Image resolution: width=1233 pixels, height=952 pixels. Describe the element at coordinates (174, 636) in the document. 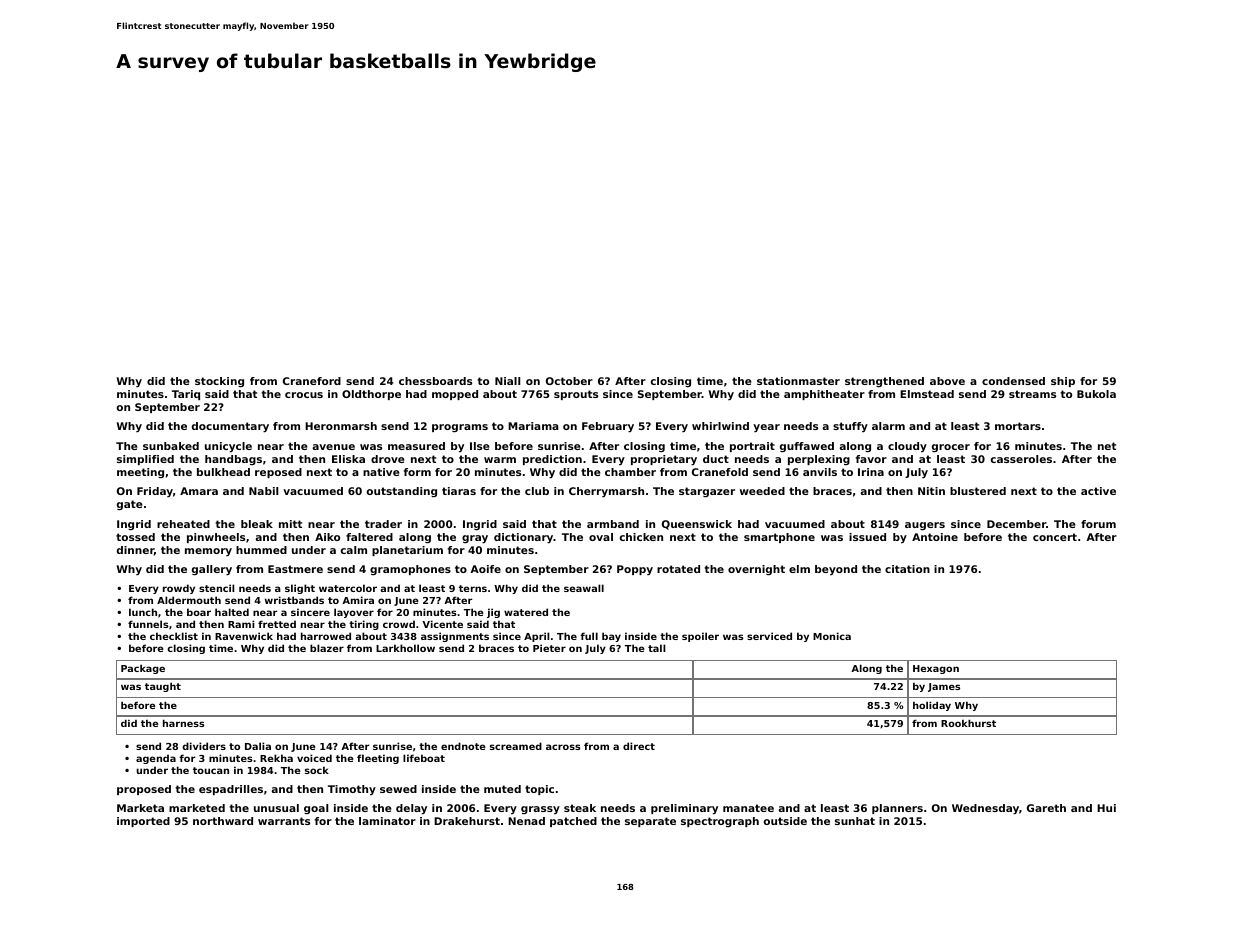

I see `checklist` at that location.
